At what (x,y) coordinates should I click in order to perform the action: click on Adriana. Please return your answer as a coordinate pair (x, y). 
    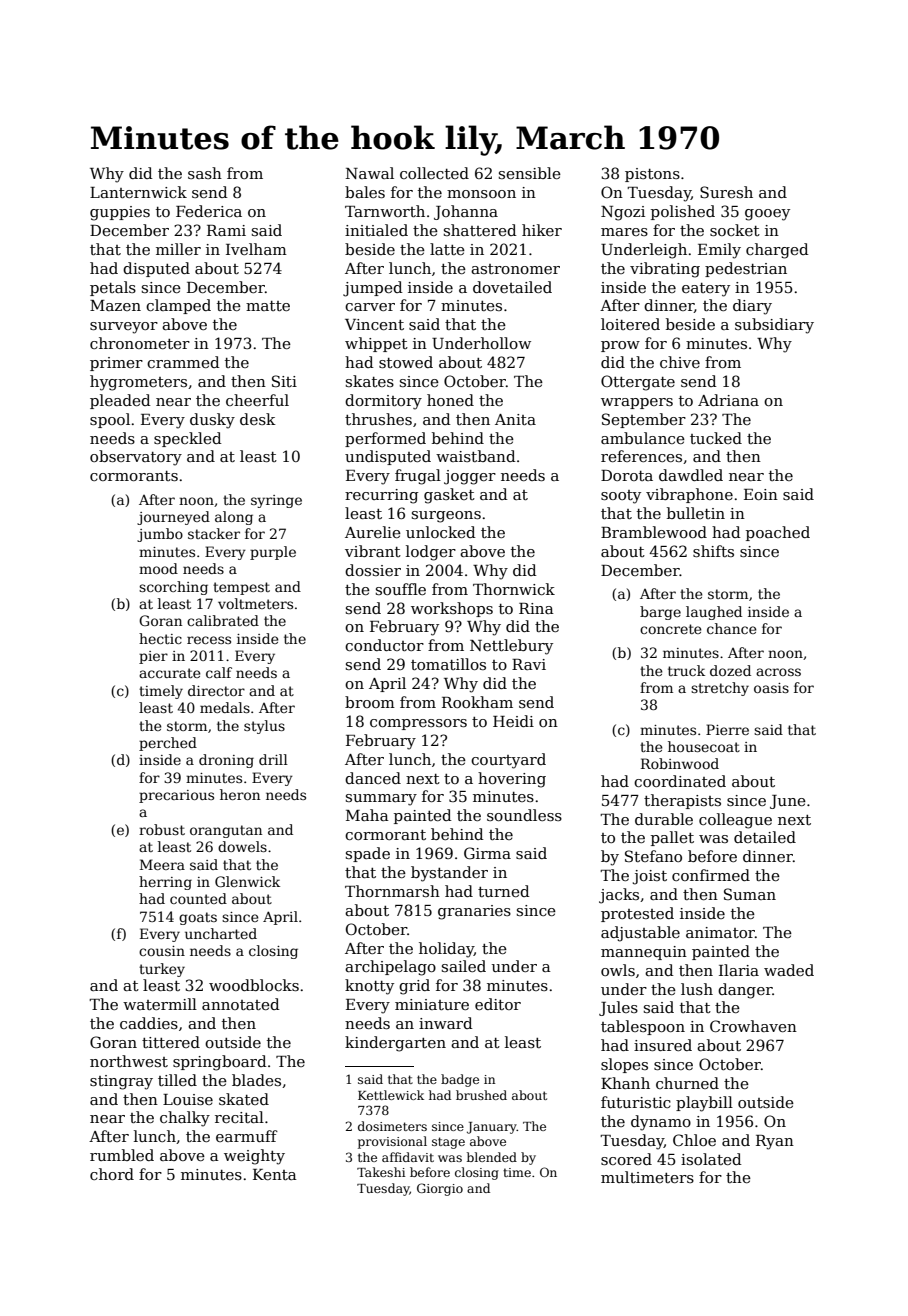
    Looking at the image, I should click on (728, 400).
